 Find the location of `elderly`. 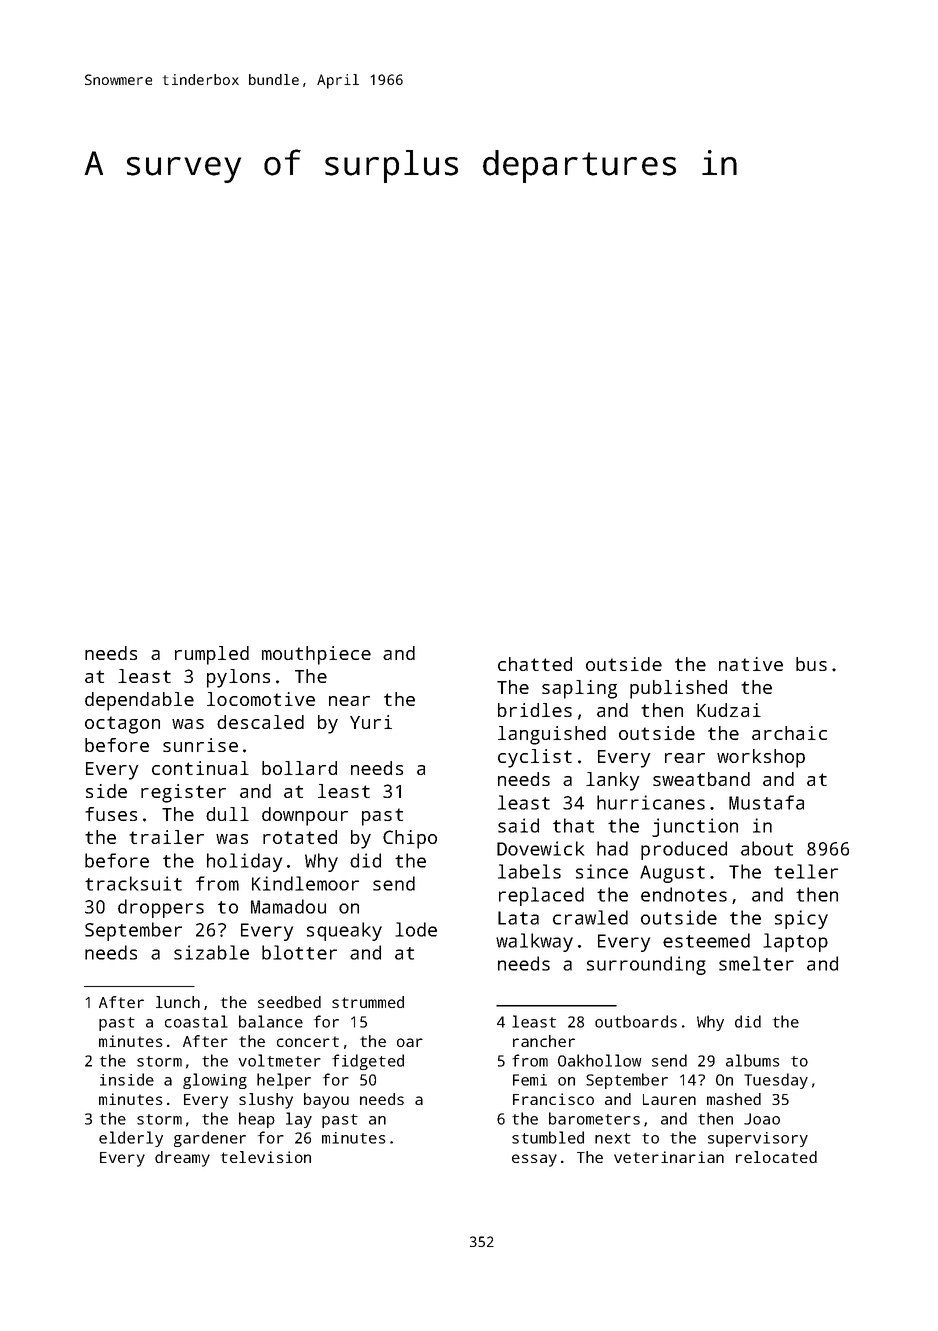

elderly is located at coordinates (131, 1139).
